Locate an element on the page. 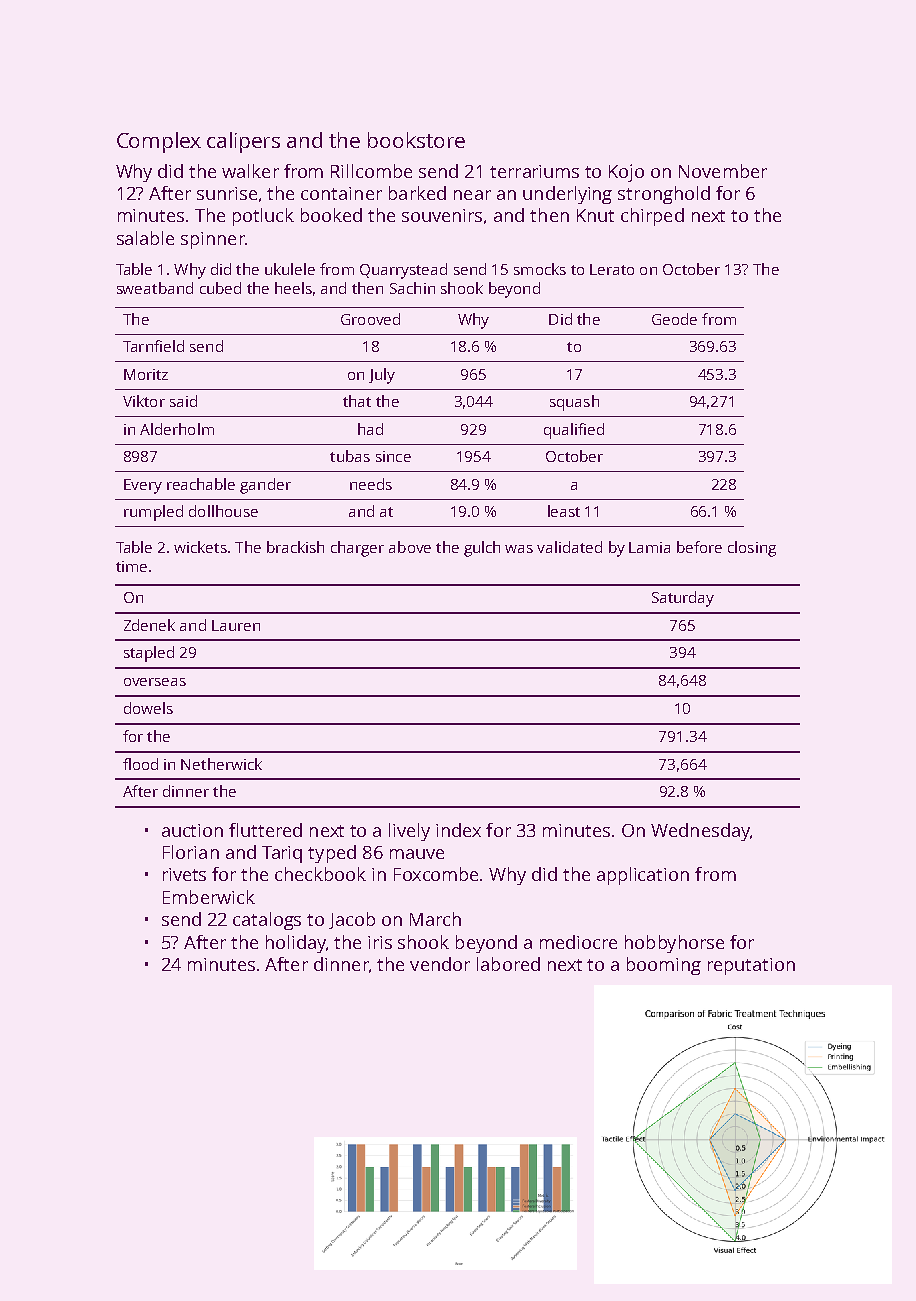  Complex is located at coordinates (159, 142).
